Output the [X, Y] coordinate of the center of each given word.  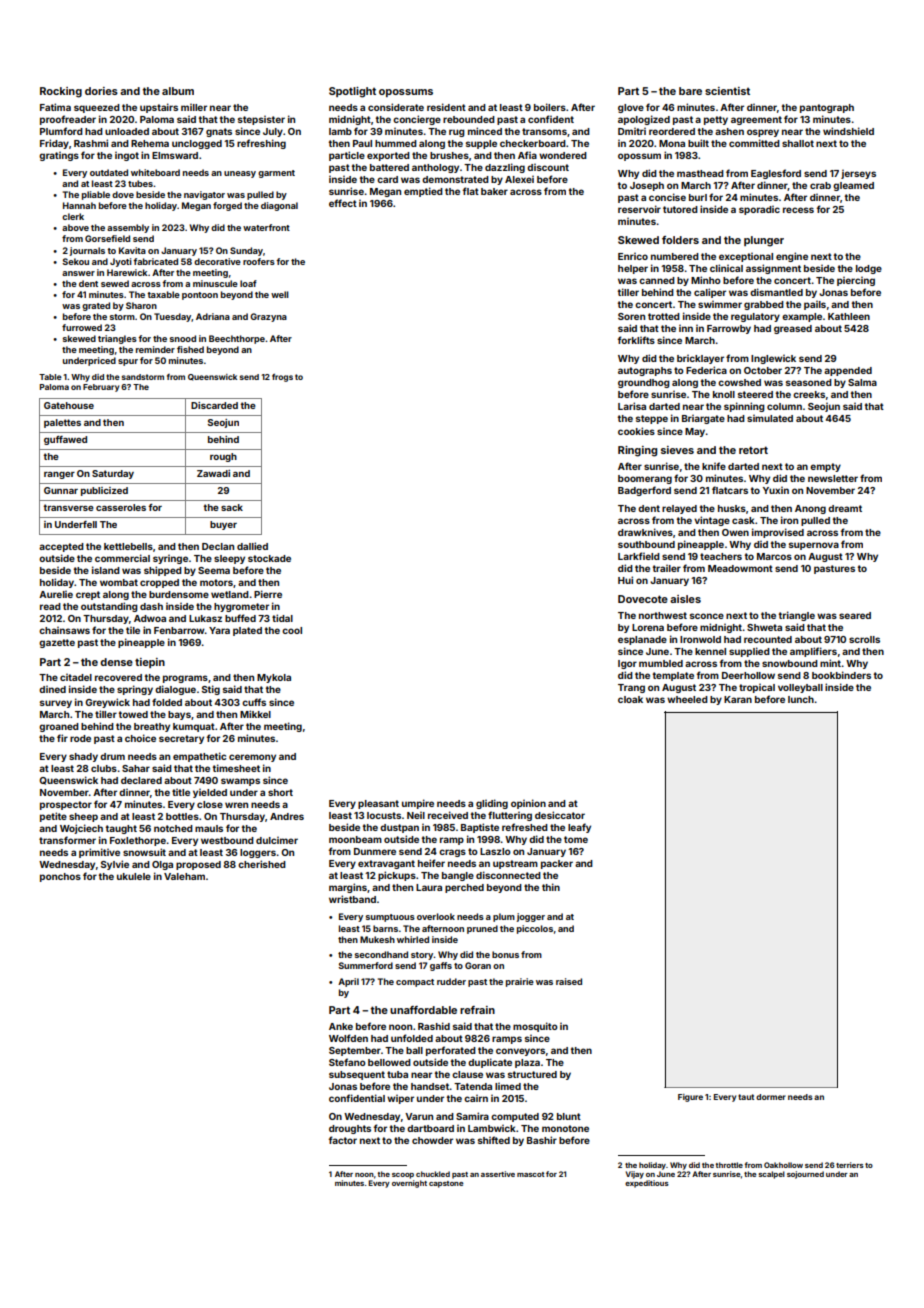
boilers [550, 107]
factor [343, 1140]
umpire [418, 804]
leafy [579, 828]
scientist [727, 91]
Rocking [61, 92]
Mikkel [255, 714]
